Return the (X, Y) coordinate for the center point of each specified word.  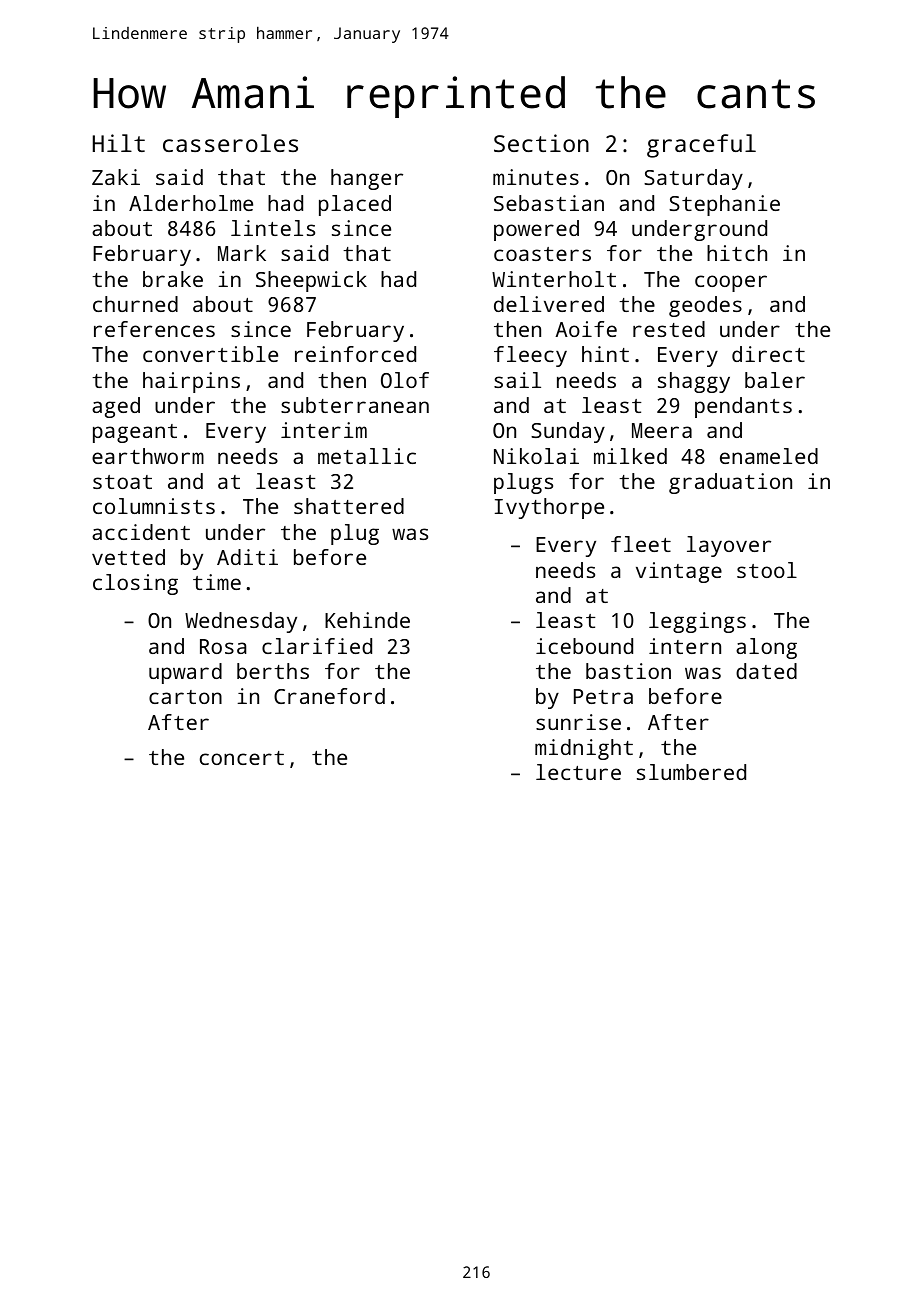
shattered (349, 506)
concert (242, 758)
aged (116, 407)
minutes (536, 177)
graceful (701, 146)
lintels (273, 228)
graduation (730, 483)
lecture (578, 772)
